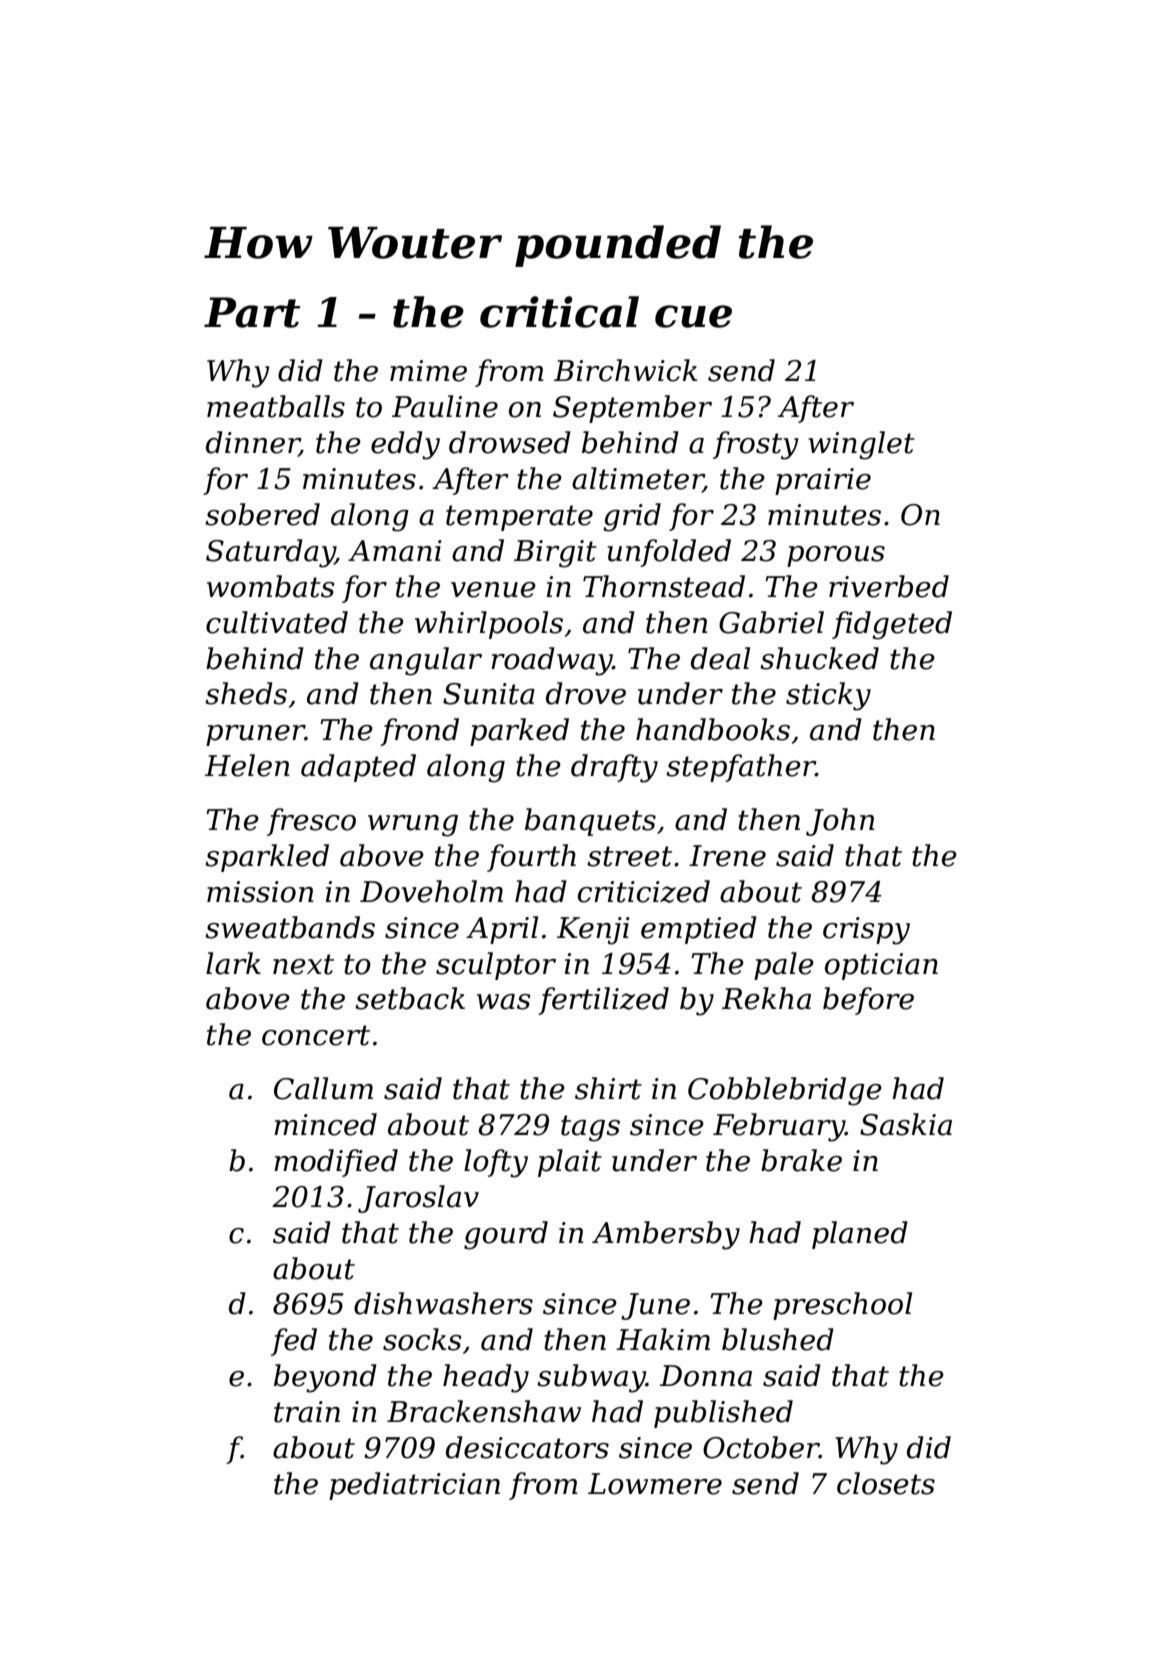  Describe the element at coordinates (336, 1163) in the image. I see `modified` at that location.
